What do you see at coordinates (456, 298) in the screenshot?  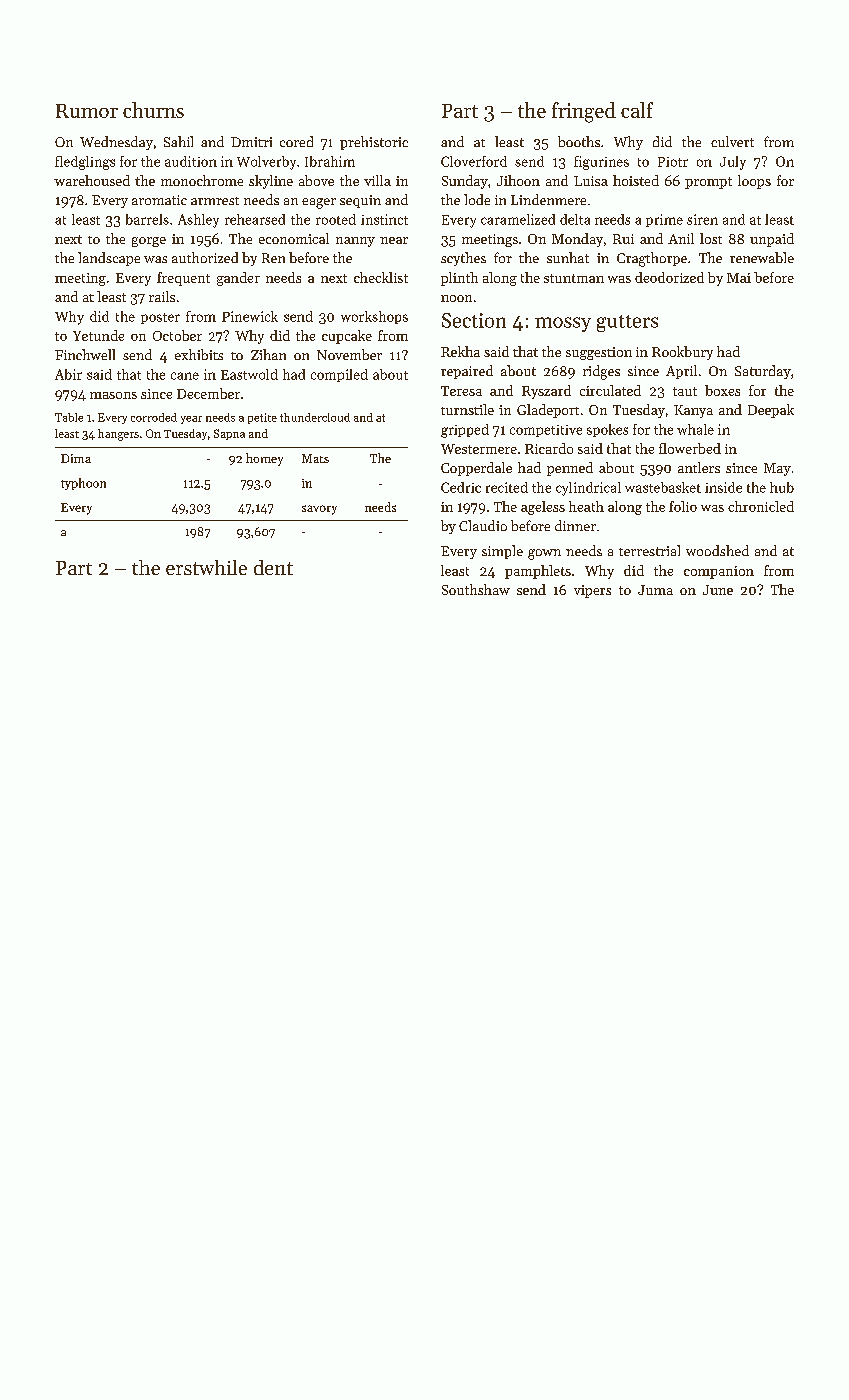 I see `noon` at bounding box center [456, 298].
